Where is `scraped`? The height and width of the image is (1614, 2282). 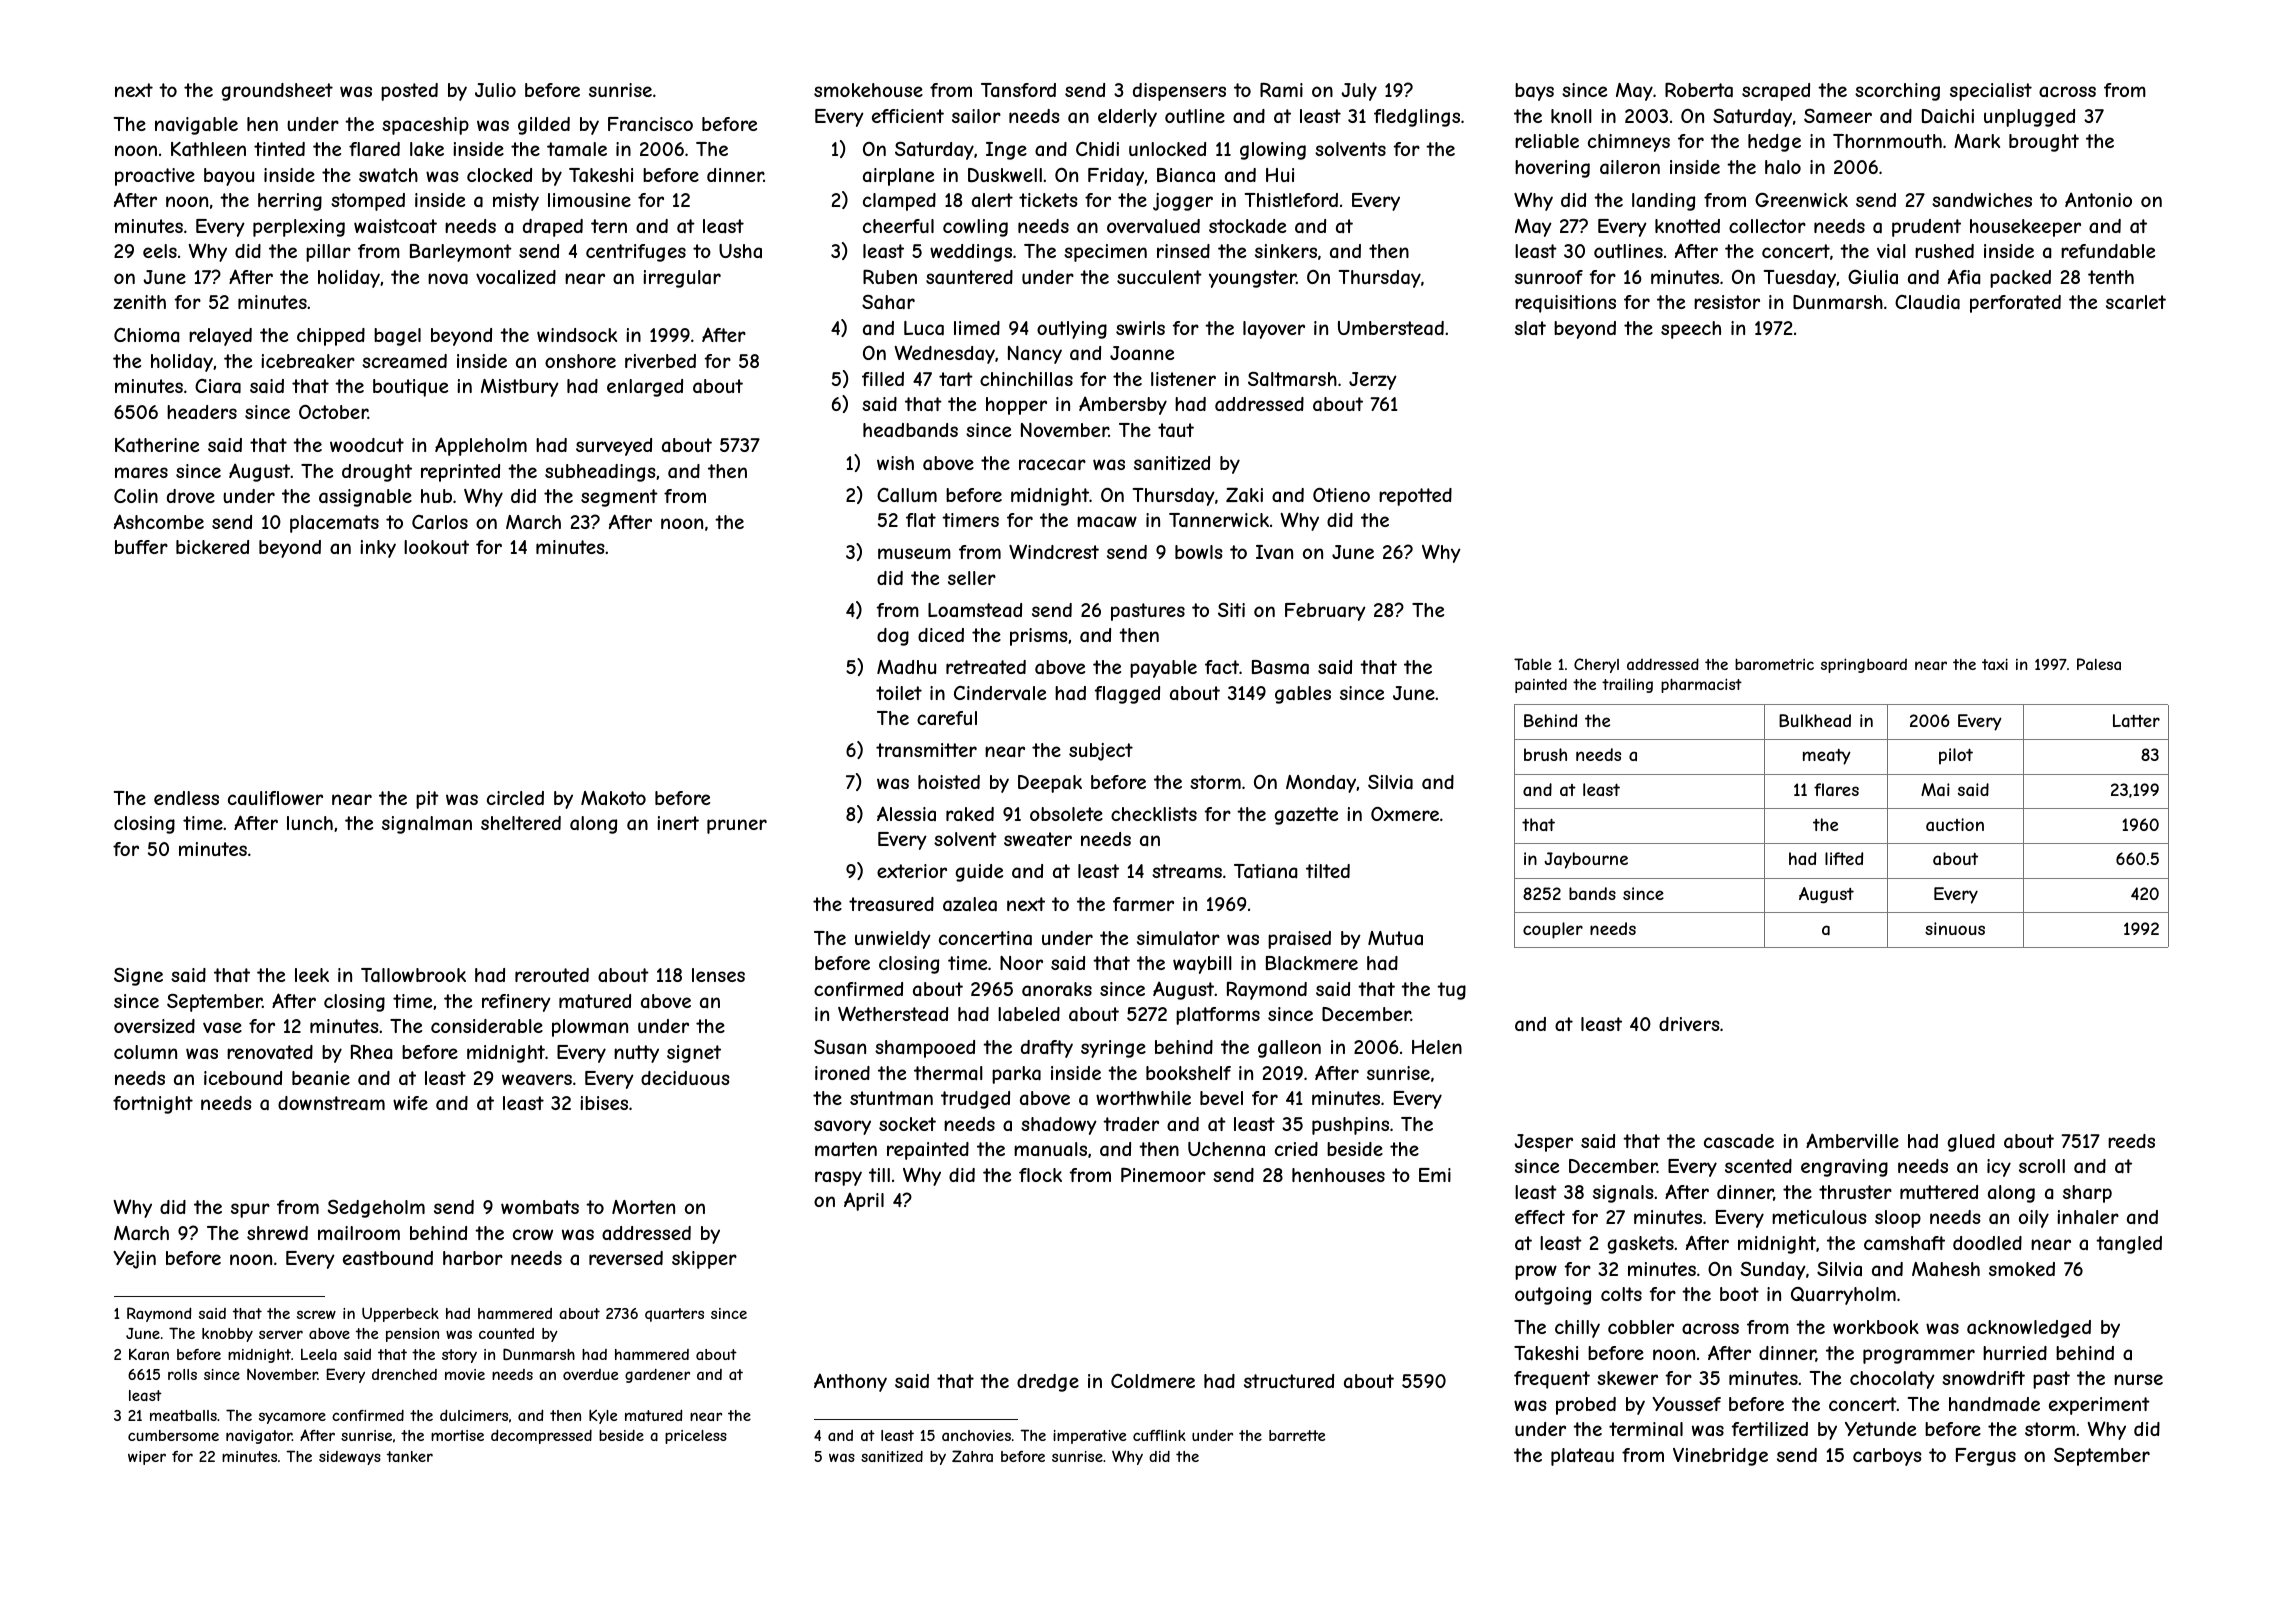 scraped is located at coordinates (1776, 92).
